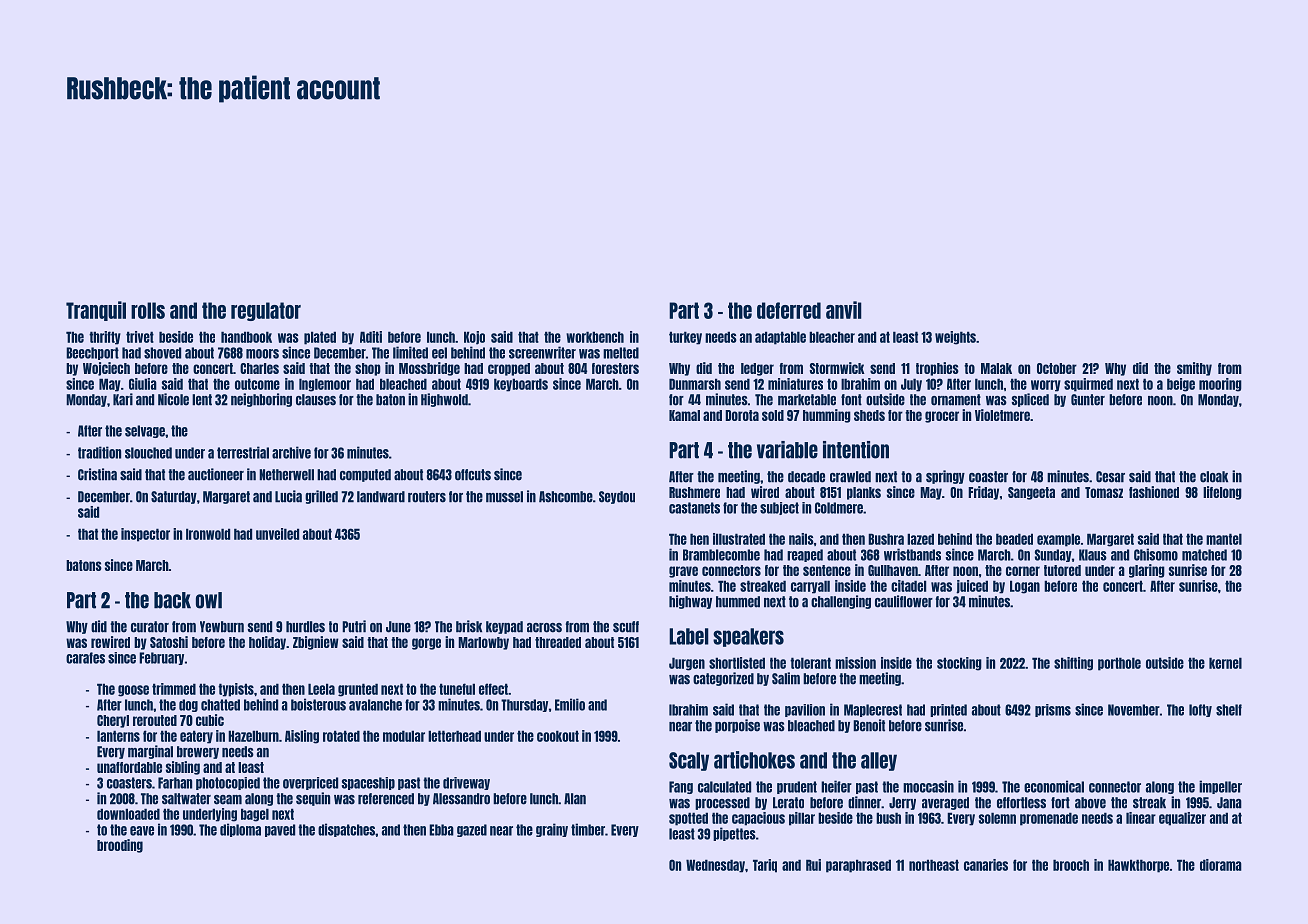 This screenshot has height=924, width=1308. Describe the element at coordinates (1194, 369) in the screenshot. I see `smithy` at that location.
